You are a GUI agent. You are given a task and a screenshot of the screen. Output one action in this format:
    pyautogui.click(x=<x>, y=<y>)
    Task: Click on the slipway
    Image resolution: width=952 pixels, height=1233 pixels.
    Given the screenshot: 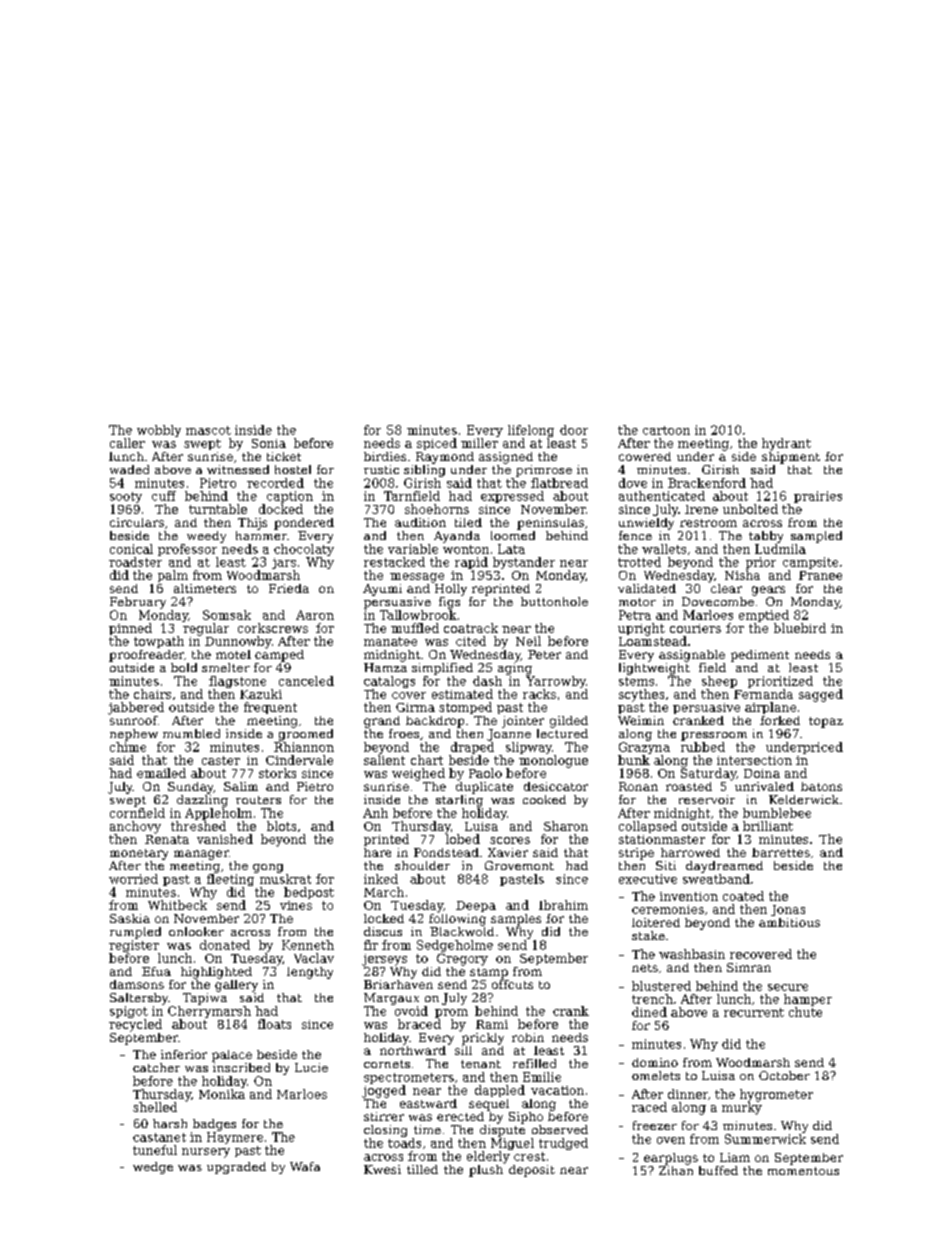 What is the action you would take?
    pyautogui.click(x=529, y=748)
